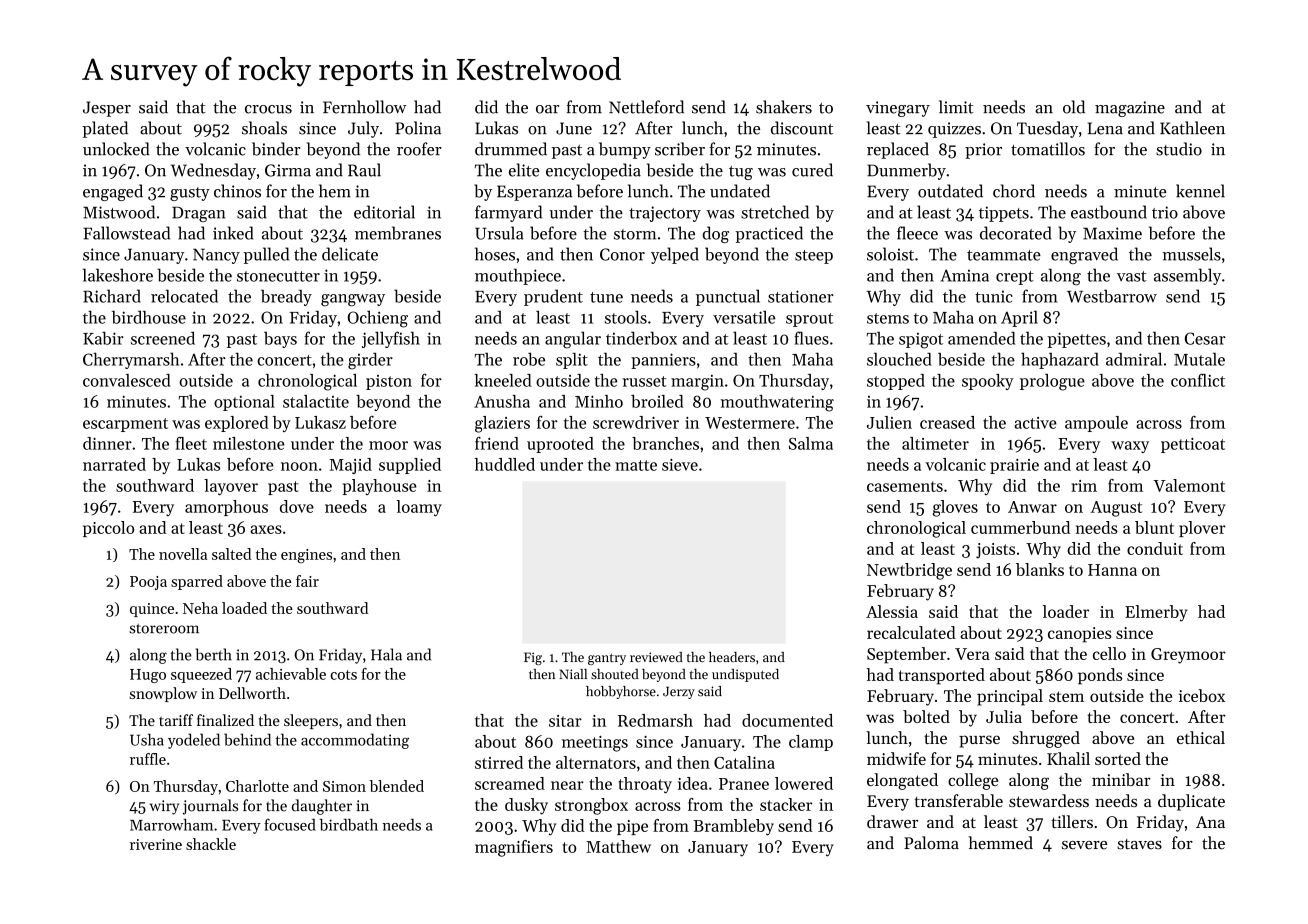 Image resolution: width=1308 pixels, height=924 pixels. I want to click on encyclopedia, so click(593, 171).
